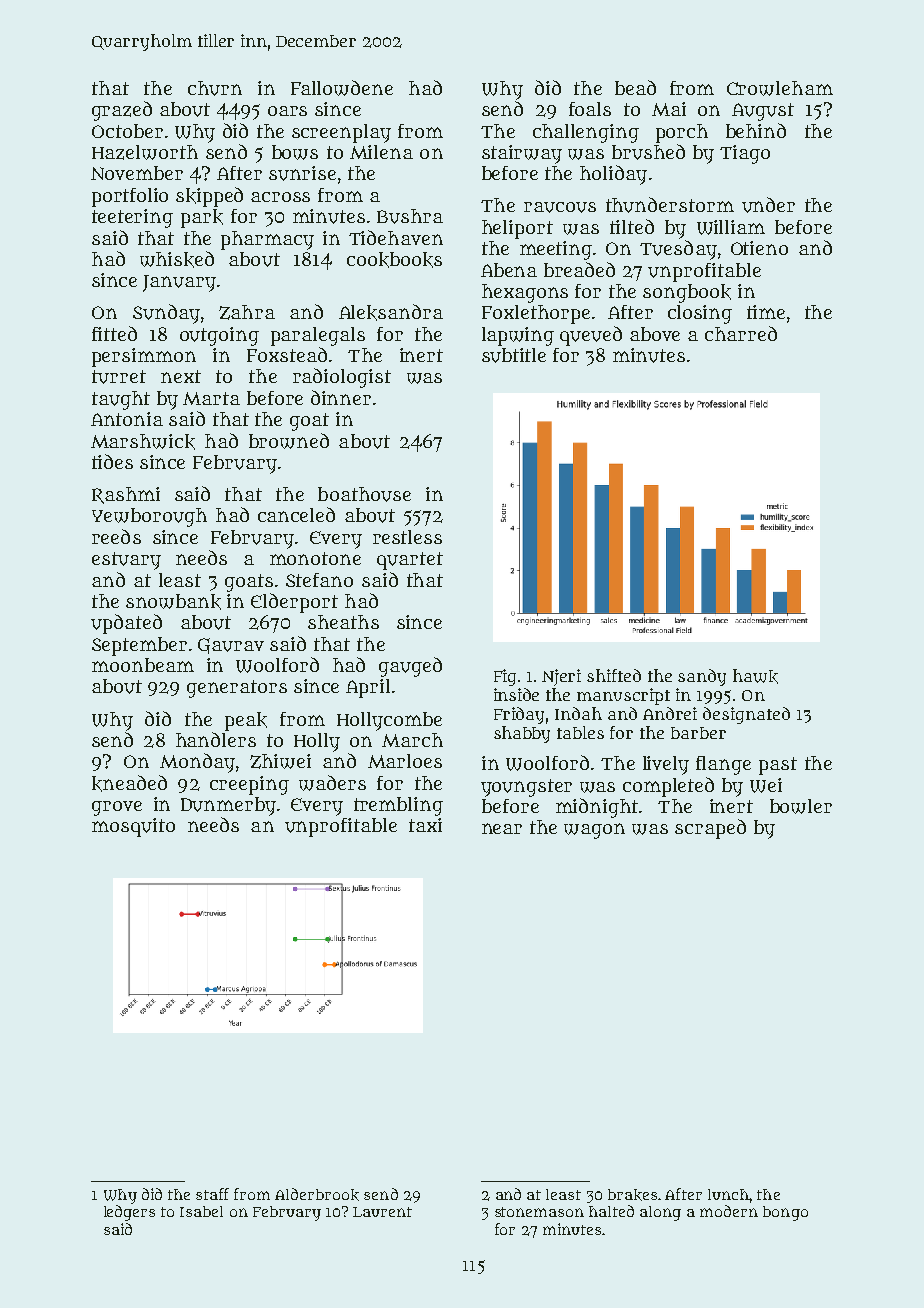 This screenshot has width=924, height=1308. What do you see at coordinates (114, 333) in the screenshot?
I see `fitted` at bounding box center [114, 333].
